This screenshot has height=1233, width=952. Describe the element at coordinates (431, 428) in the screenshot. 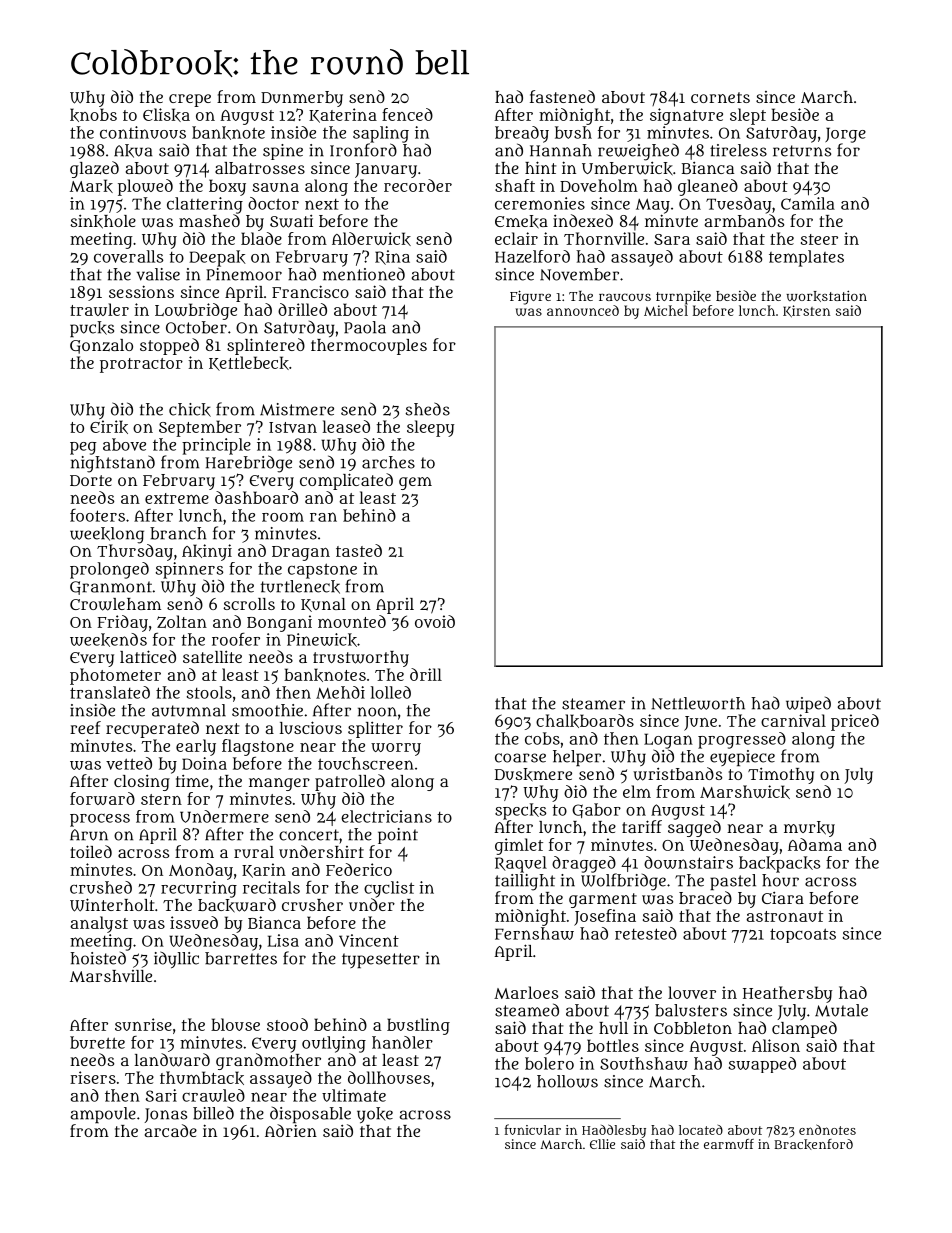

I see `sleepy` at that location.
